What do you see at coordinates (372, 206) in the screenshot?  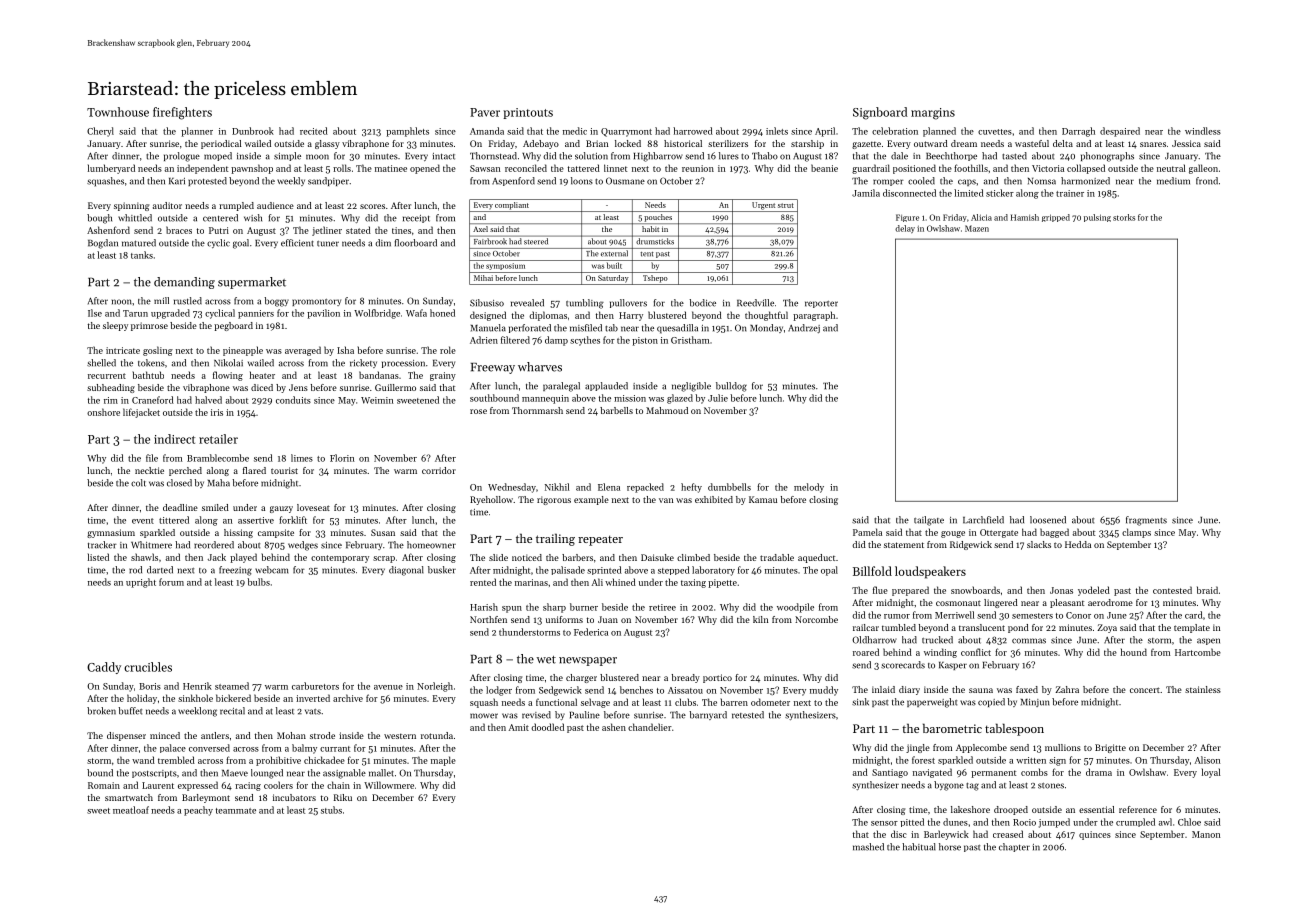 I see `scores` at bounding box center [372, 206].
